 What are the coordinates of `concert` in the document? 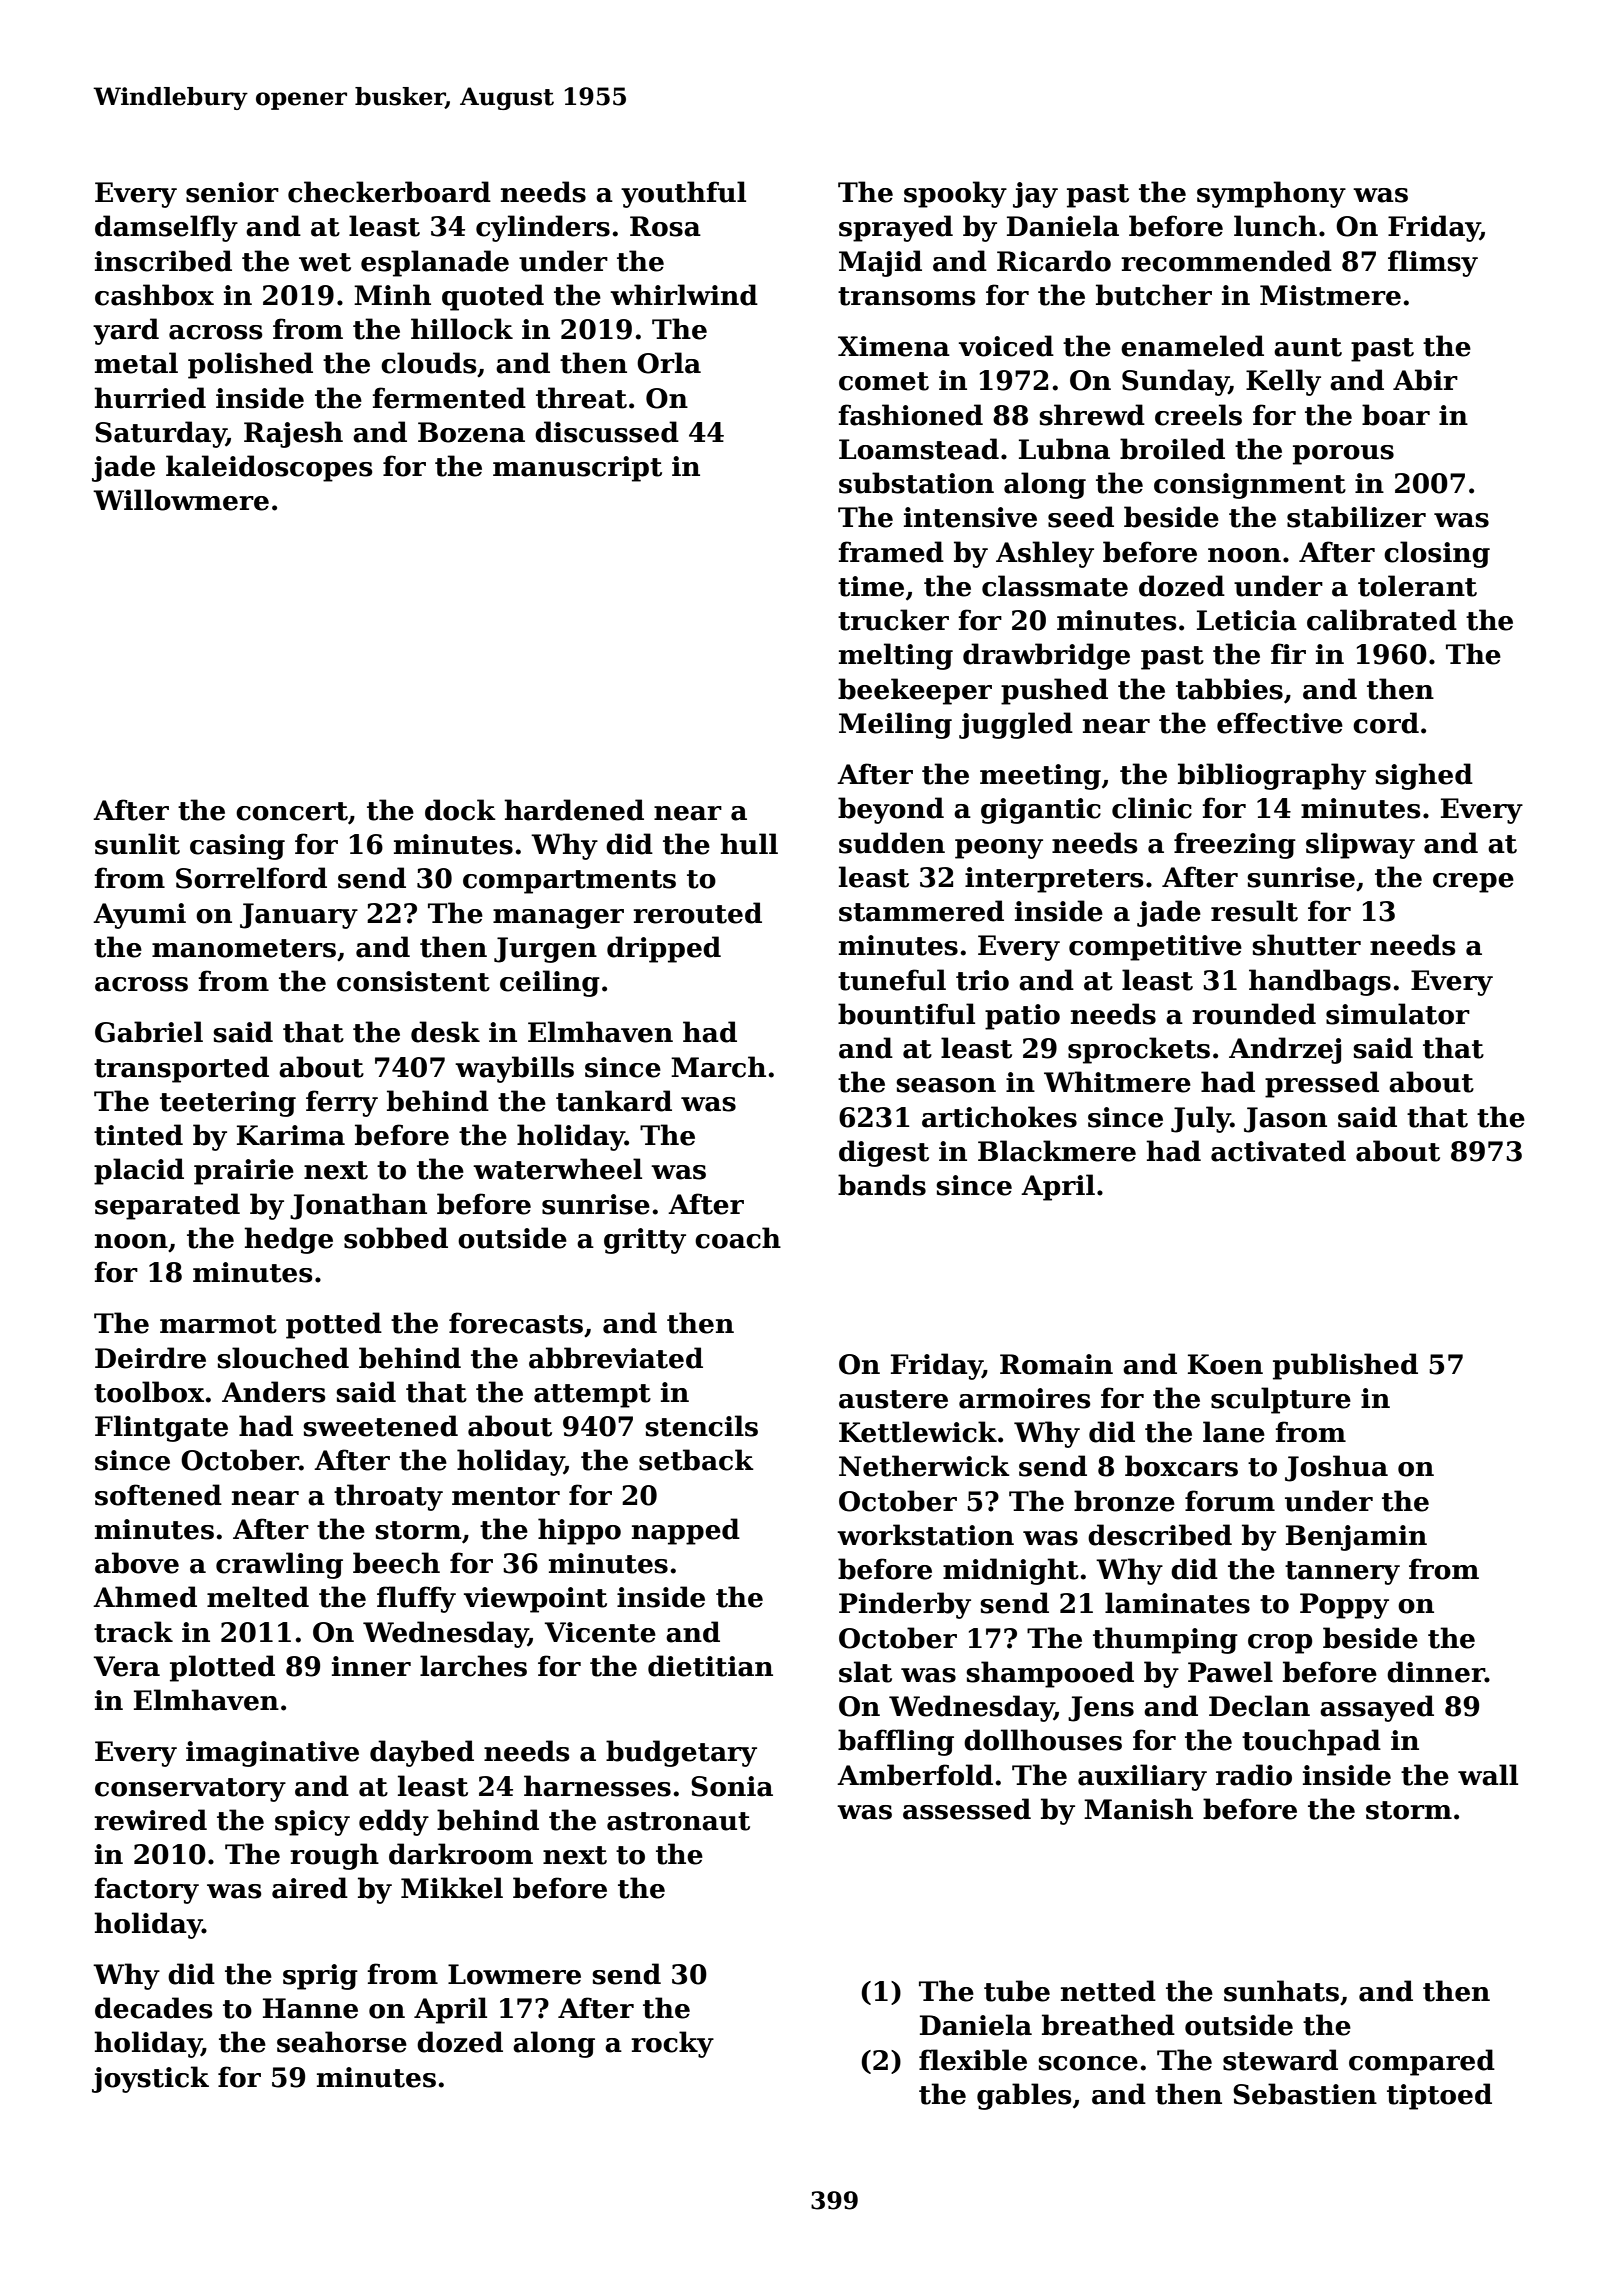 It's located at (292, 811).
